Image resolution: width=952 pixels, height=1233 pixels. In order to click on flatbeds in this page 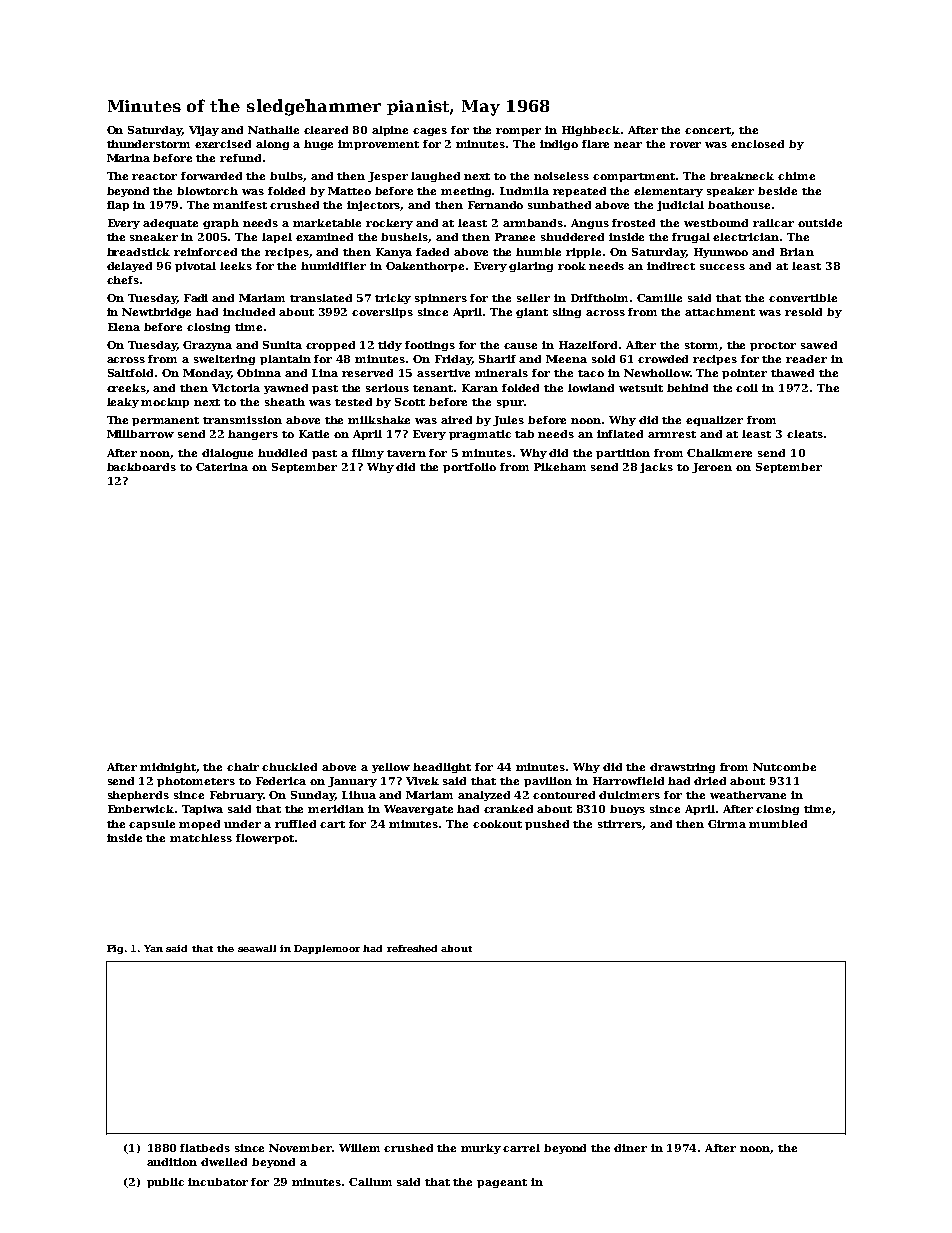, I will do `click(205, 1148)`.
